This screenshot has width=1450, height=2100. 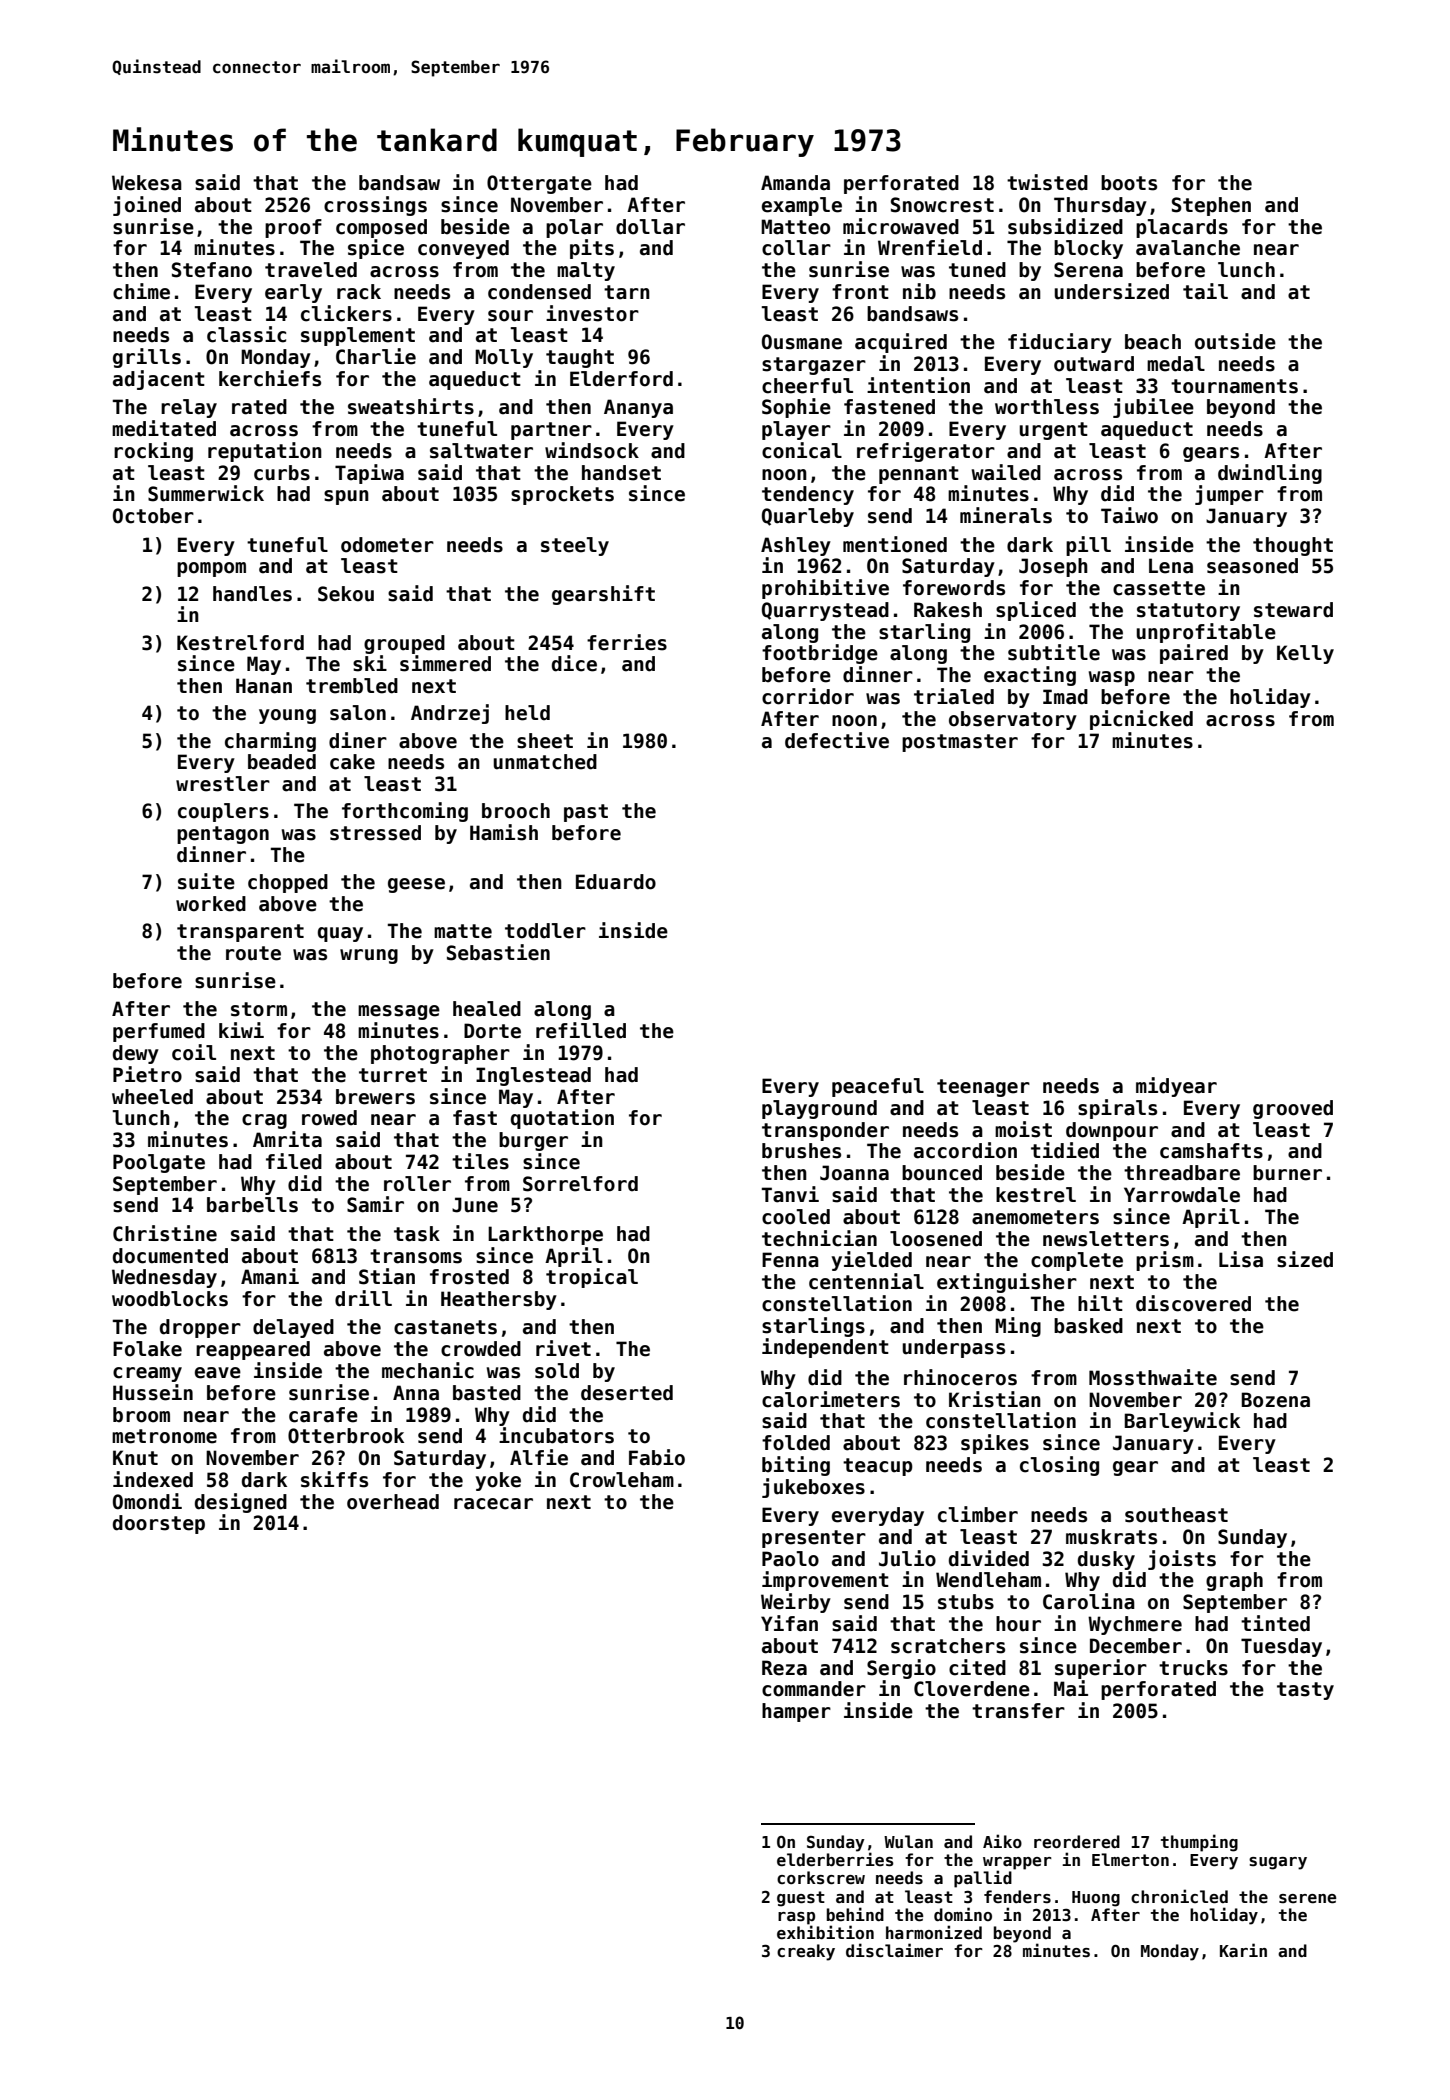 I want to click on boots, so click(x=1129, y=183).
